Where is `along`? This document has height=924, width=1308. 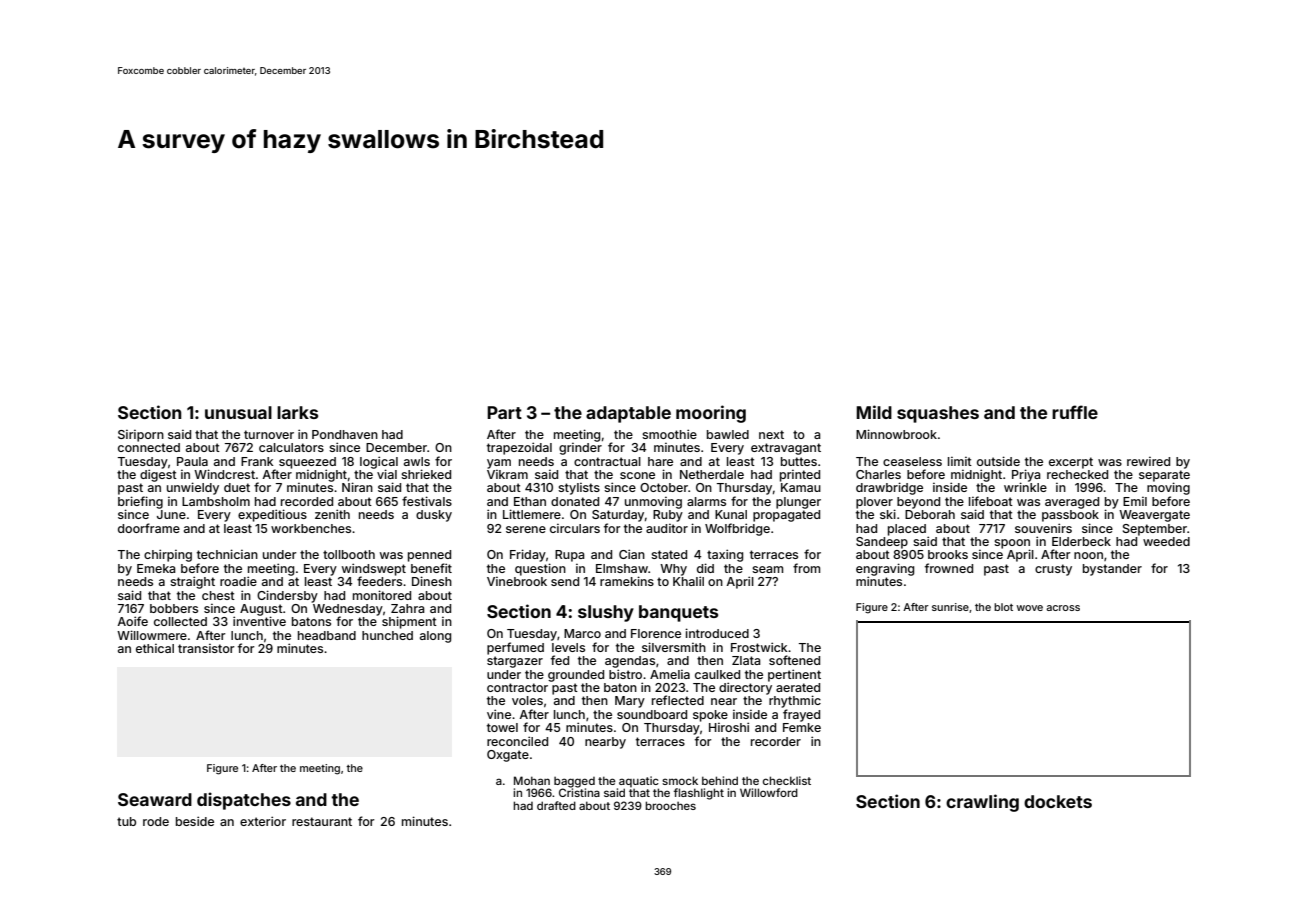 along is located at coordinates (435, 637).
